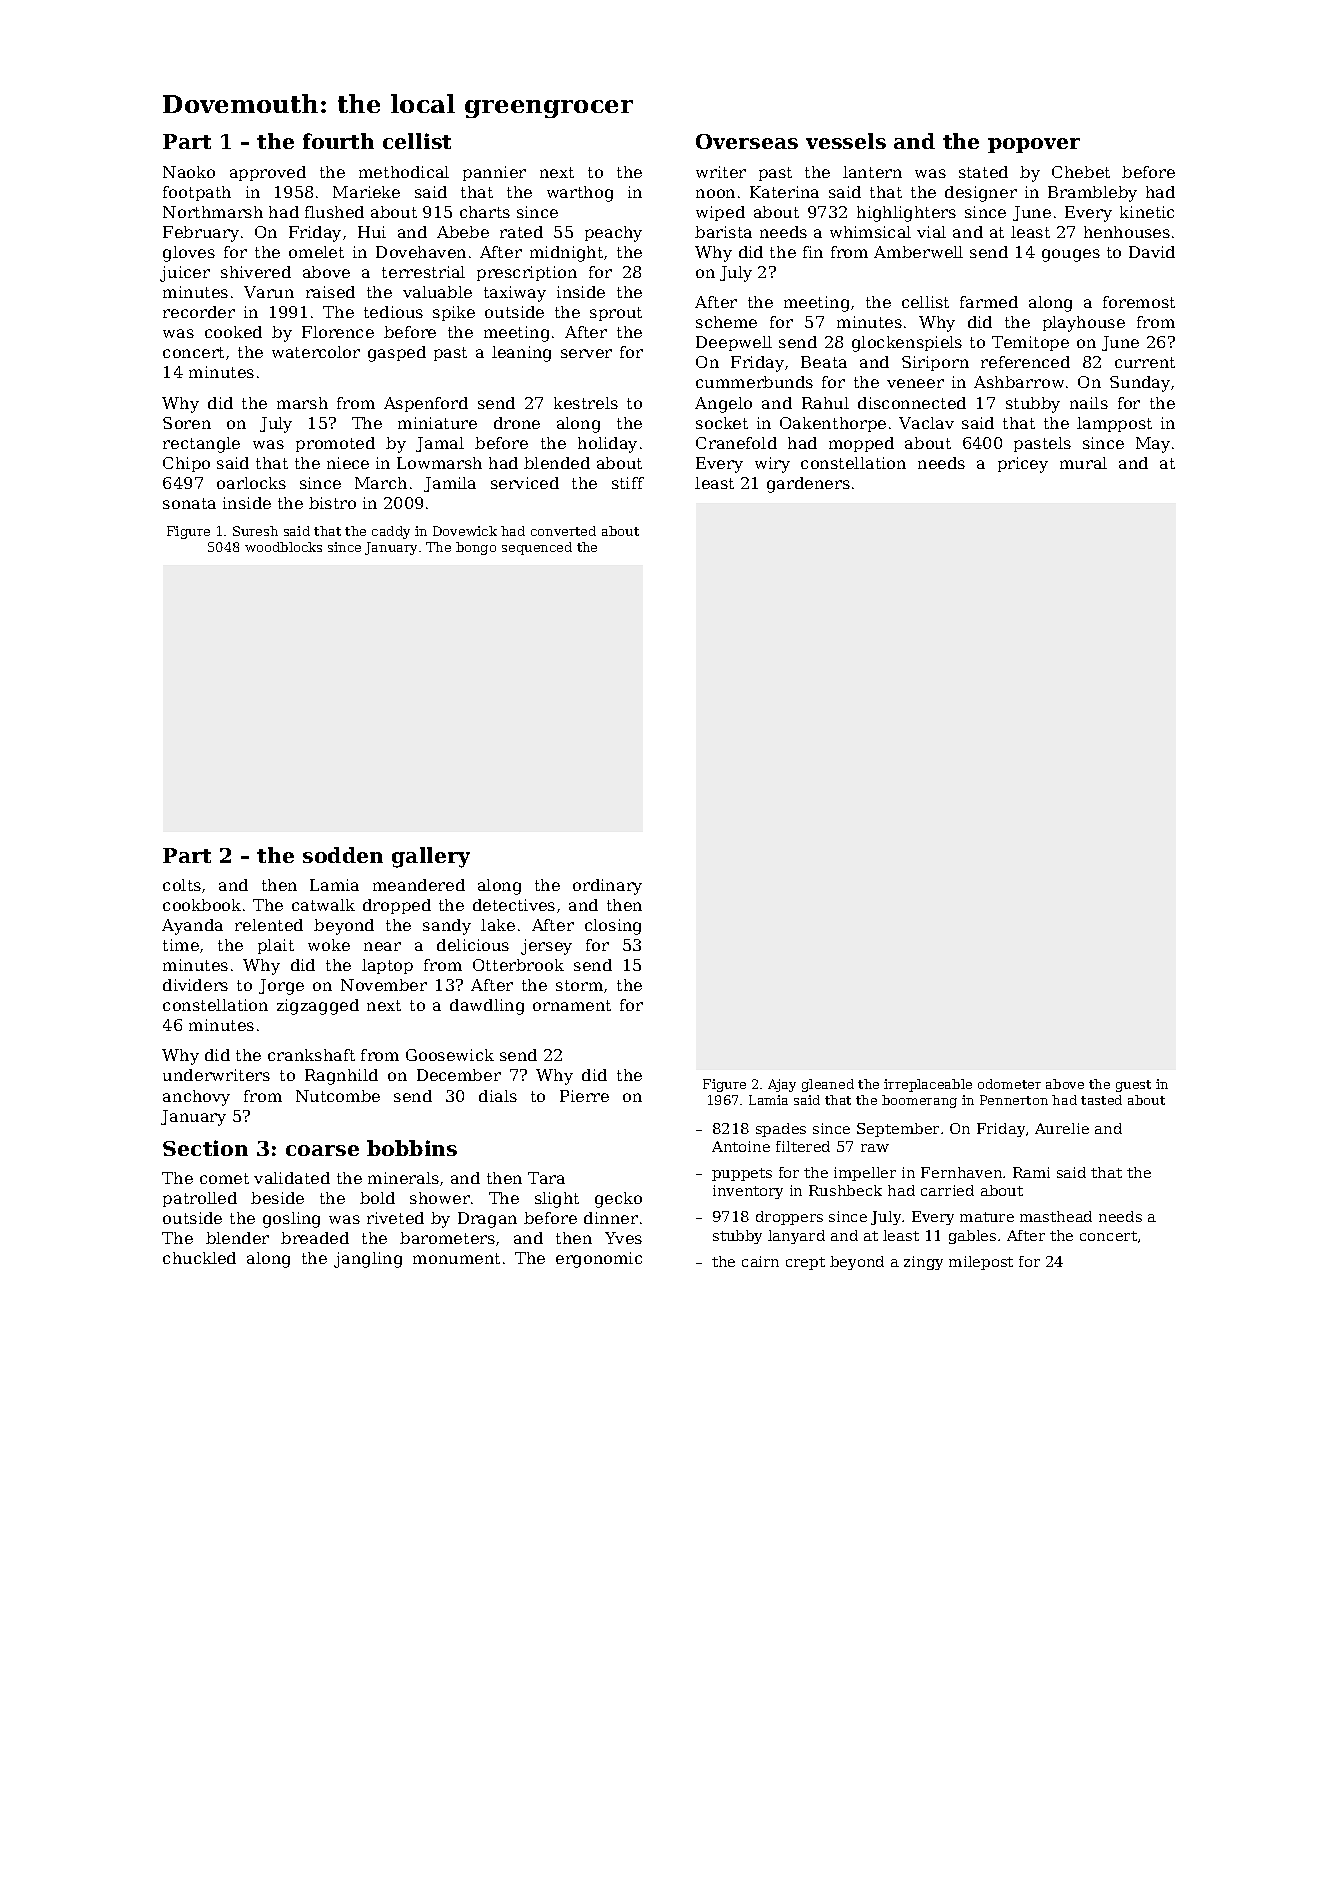  I want to click on pricey, so click(1023, 465).
